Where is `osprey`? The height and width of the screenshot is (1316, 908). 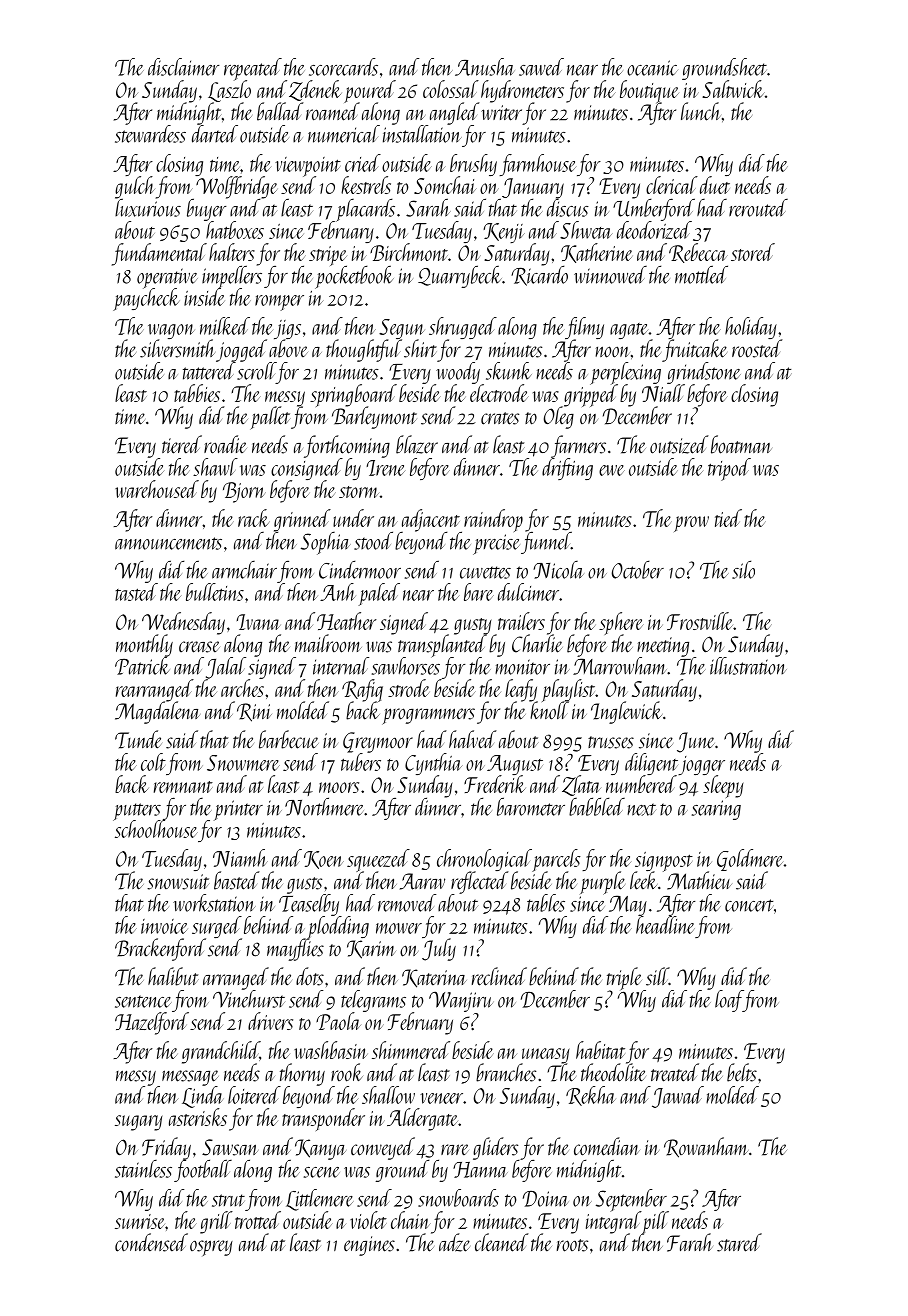
osprey is located at coordinates (211, 1248).
